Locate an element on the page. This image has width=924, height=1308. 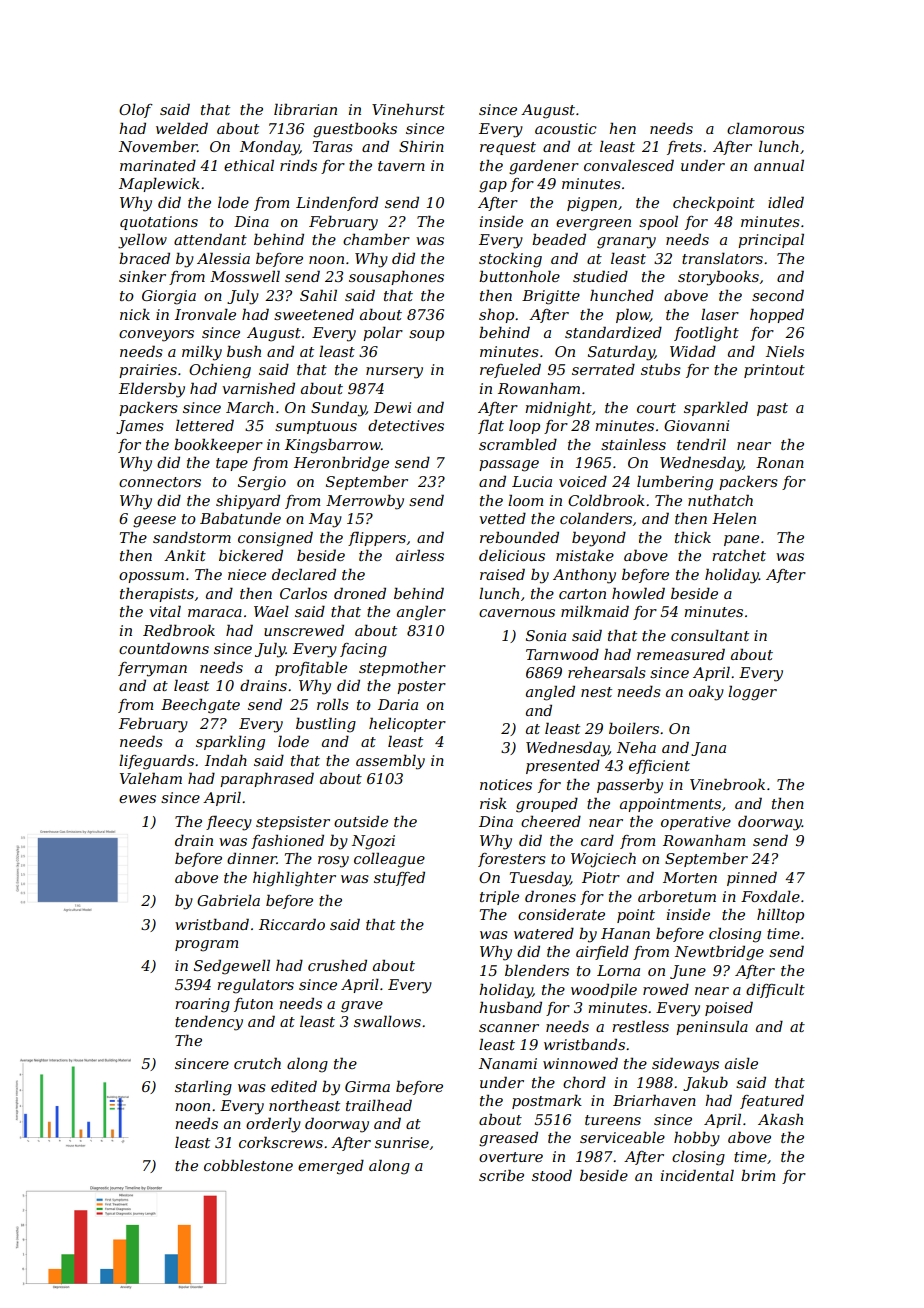
husband is located at coordinates (510, 1007).
